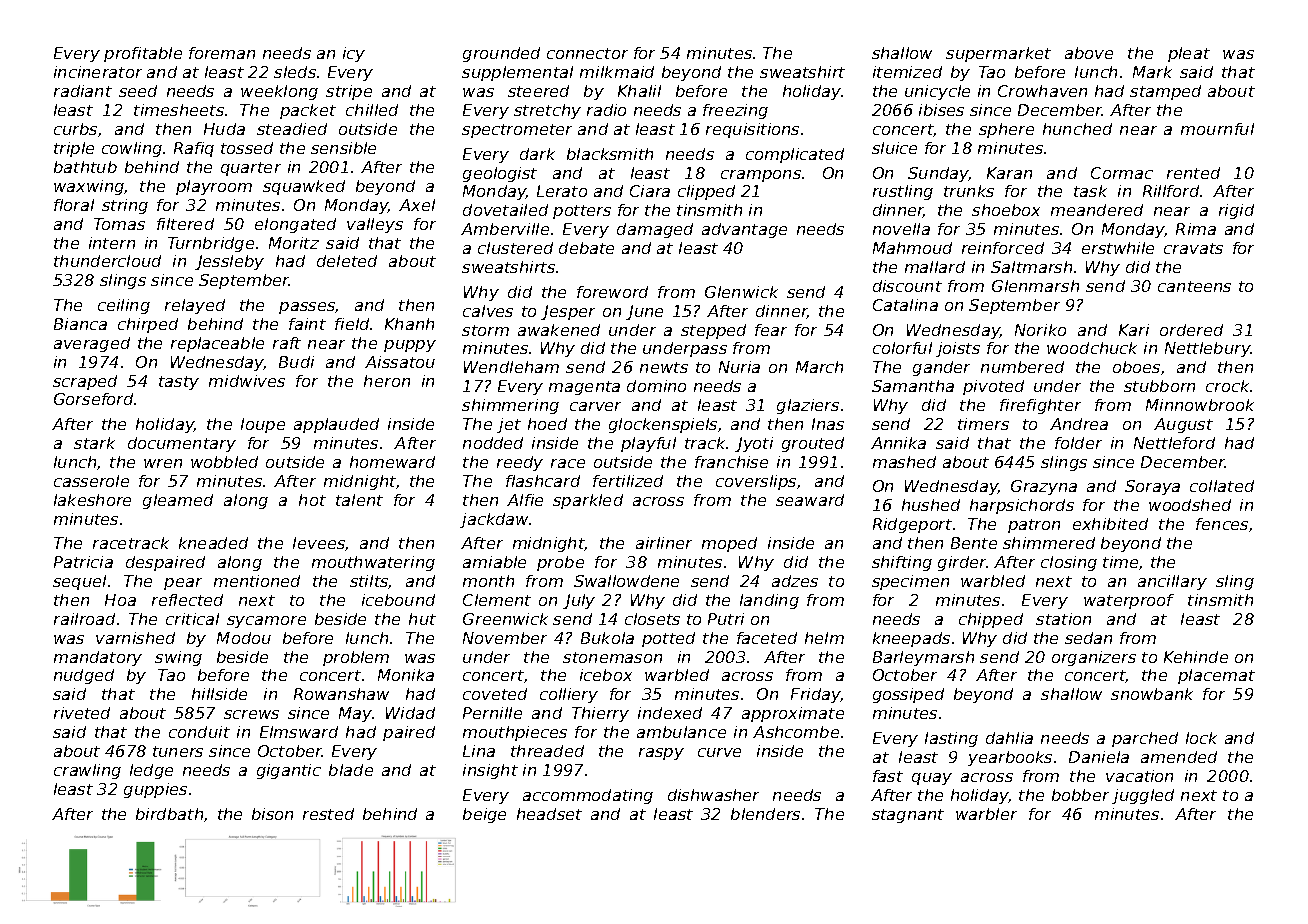 The image size is (1308, 924). What do you see at coordinates (908, 816) in the screenshot?
I see `stagnant` at bounding box center [908, 816].
